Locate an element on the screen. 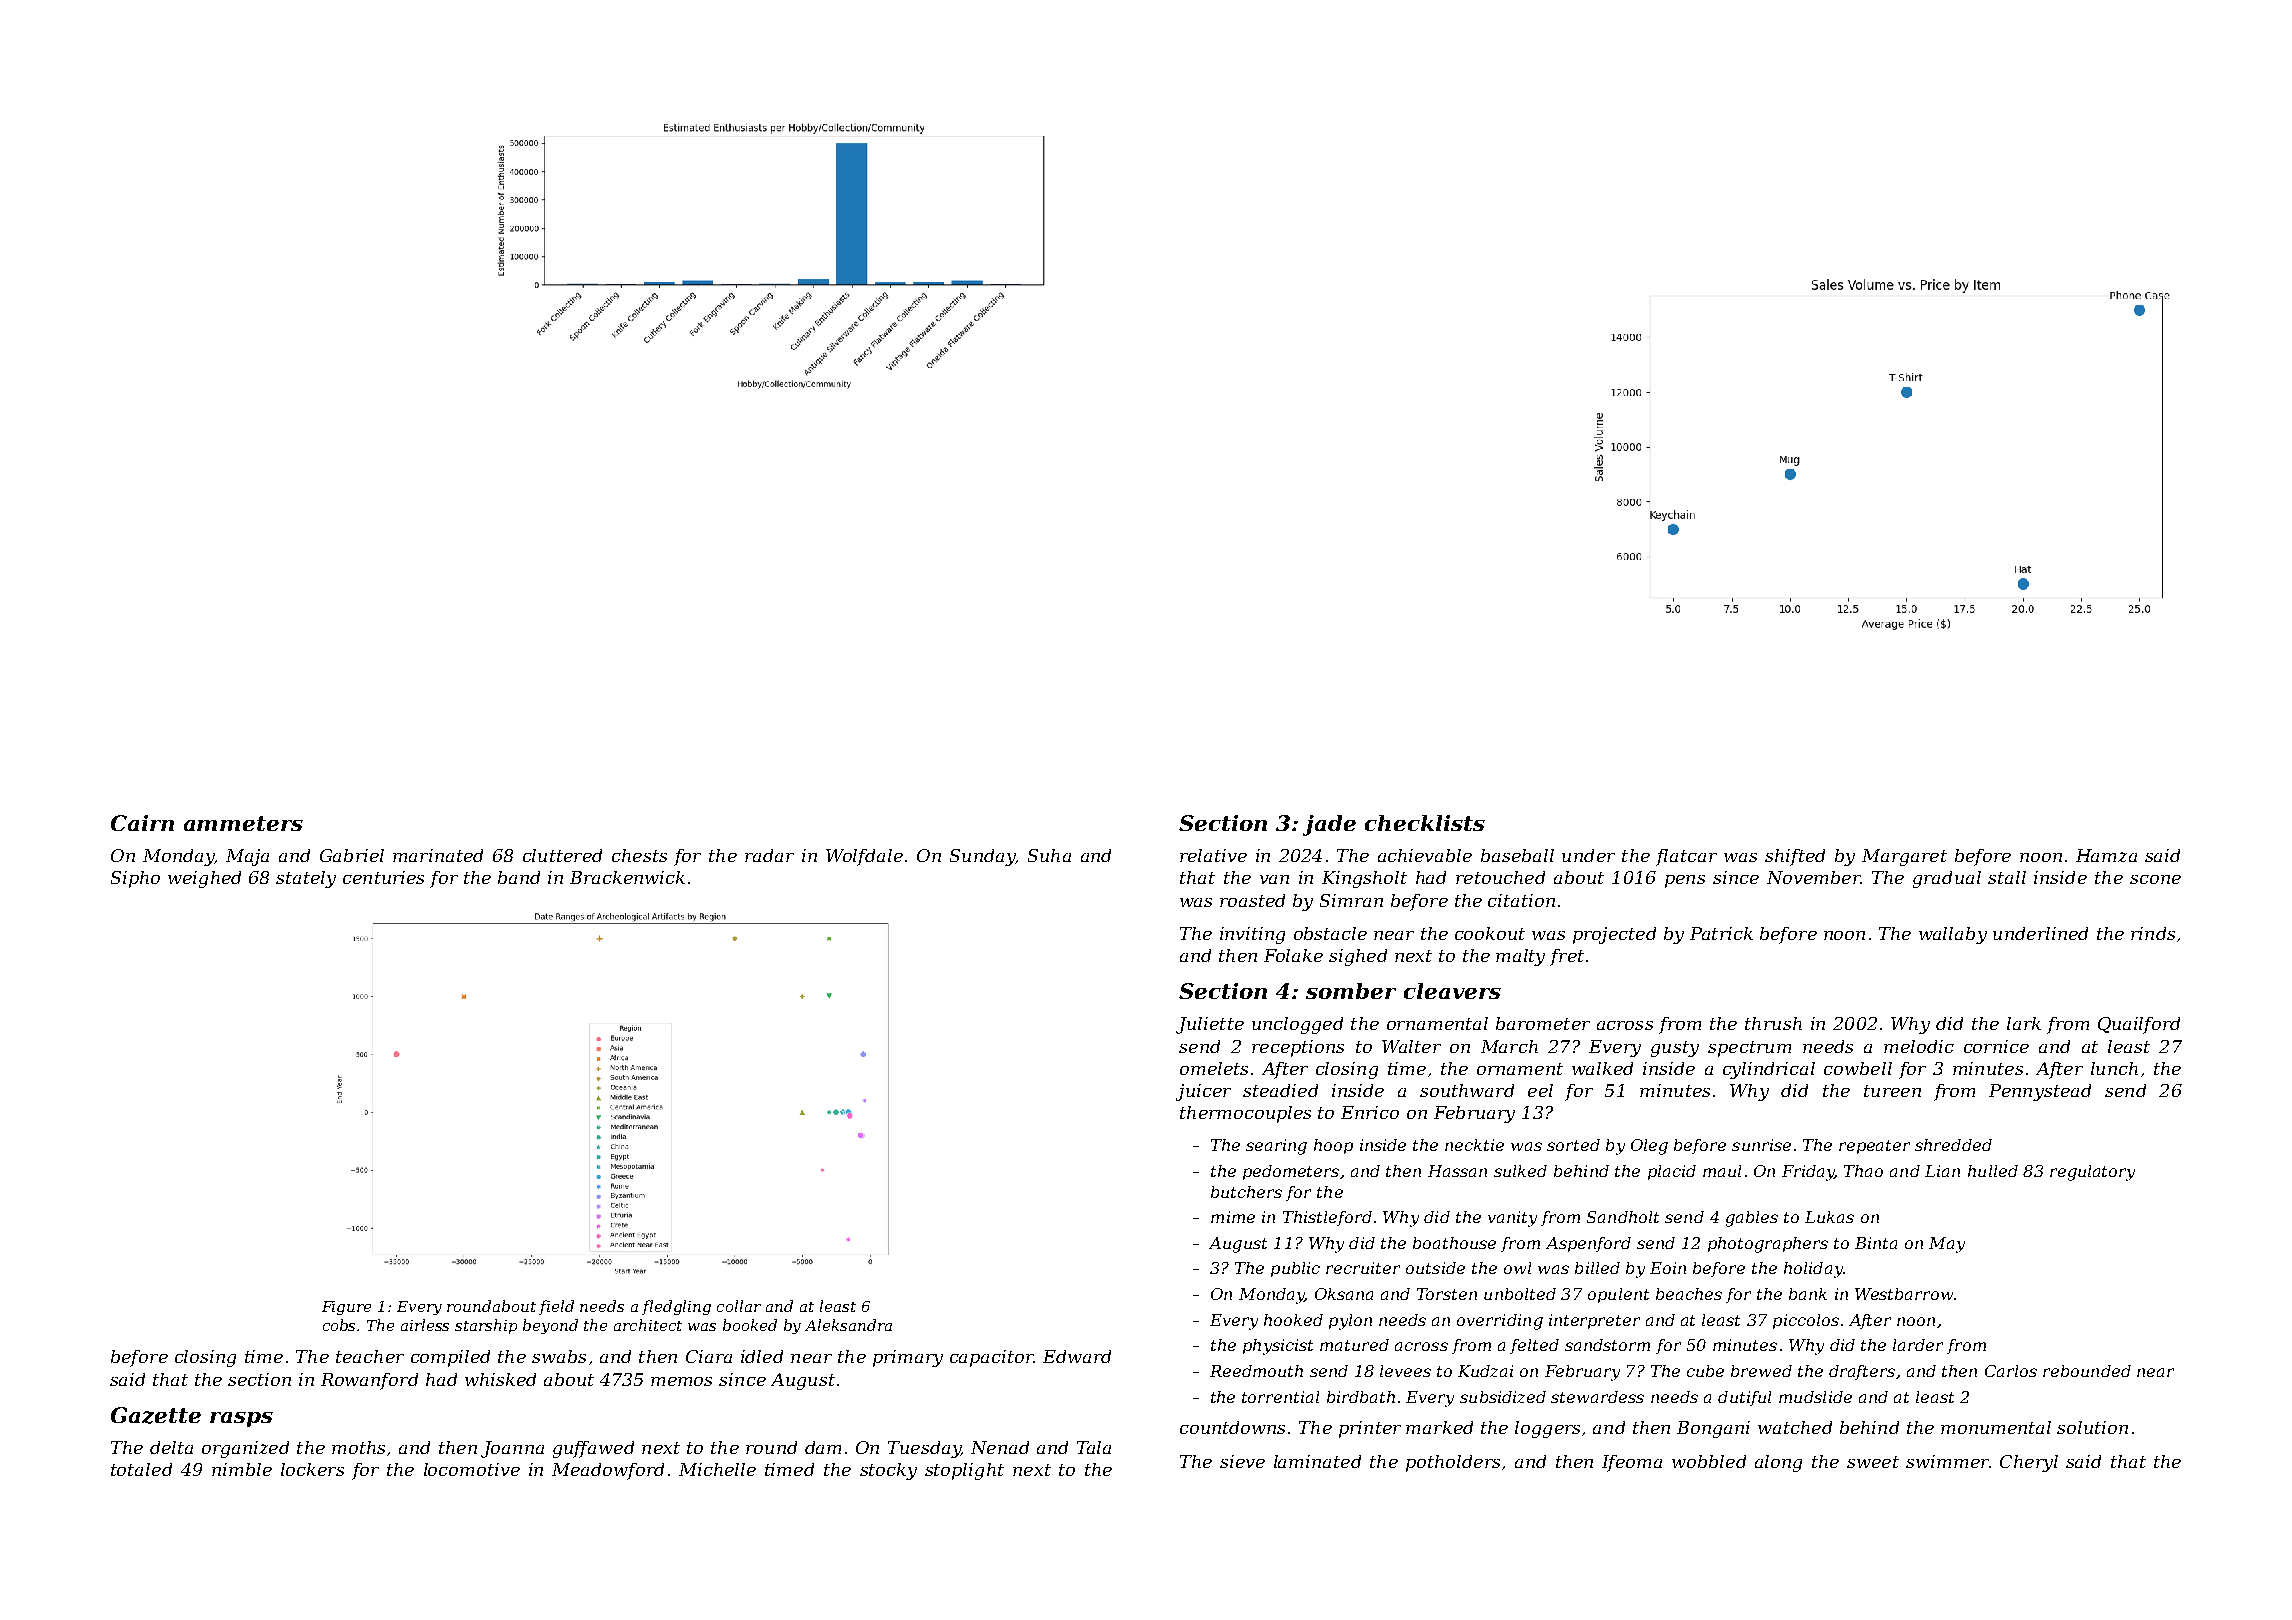 The image size is (2292, 1620). juicer is located at coordinates (1203, 1092).
